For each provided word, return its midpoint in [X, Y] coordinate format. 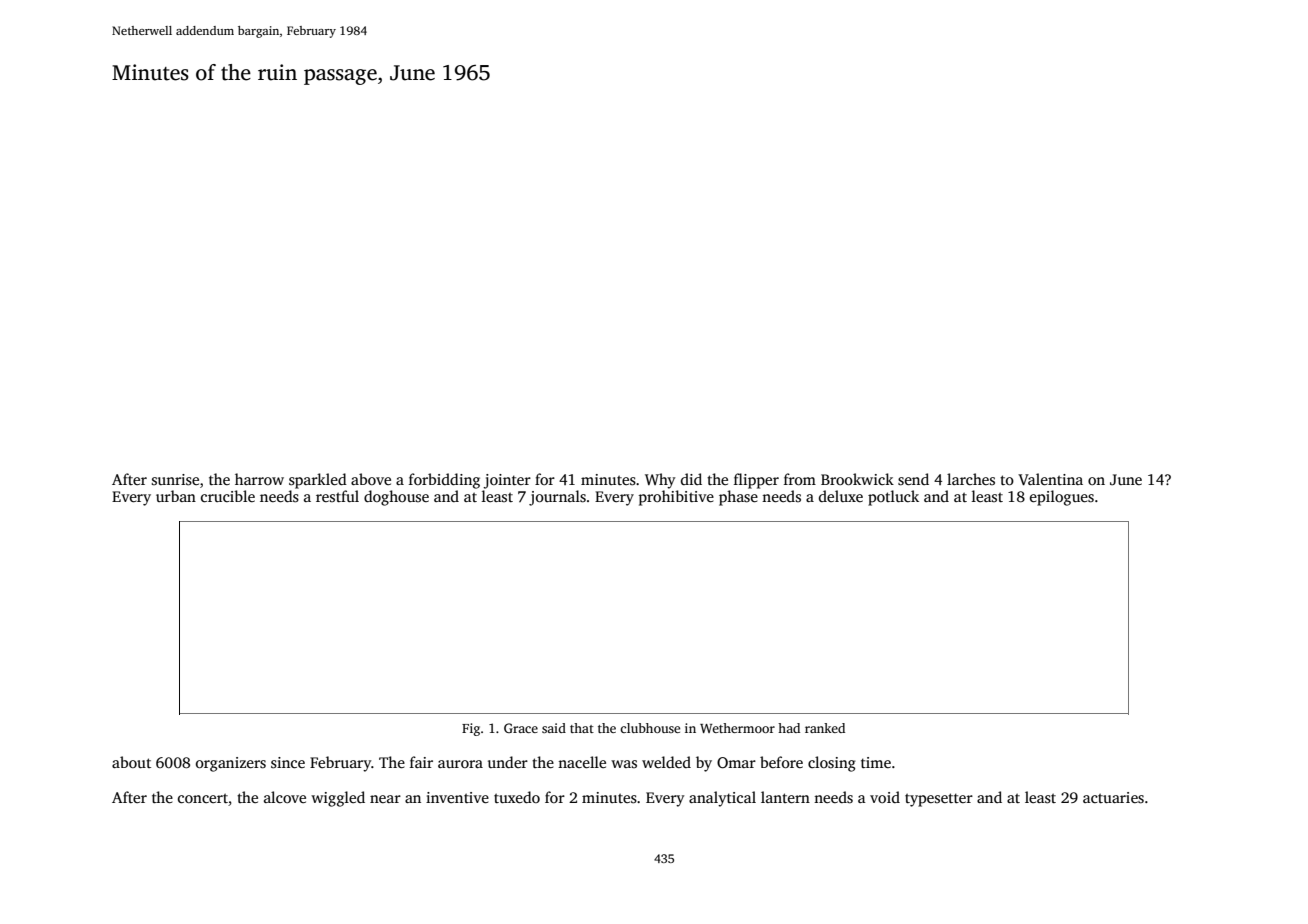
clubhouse [650, 728]
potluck [893, 498]
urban [176, 496]
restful [337, 496]
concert [203, 798]
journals [557, 498]
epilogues [1062, 498]
